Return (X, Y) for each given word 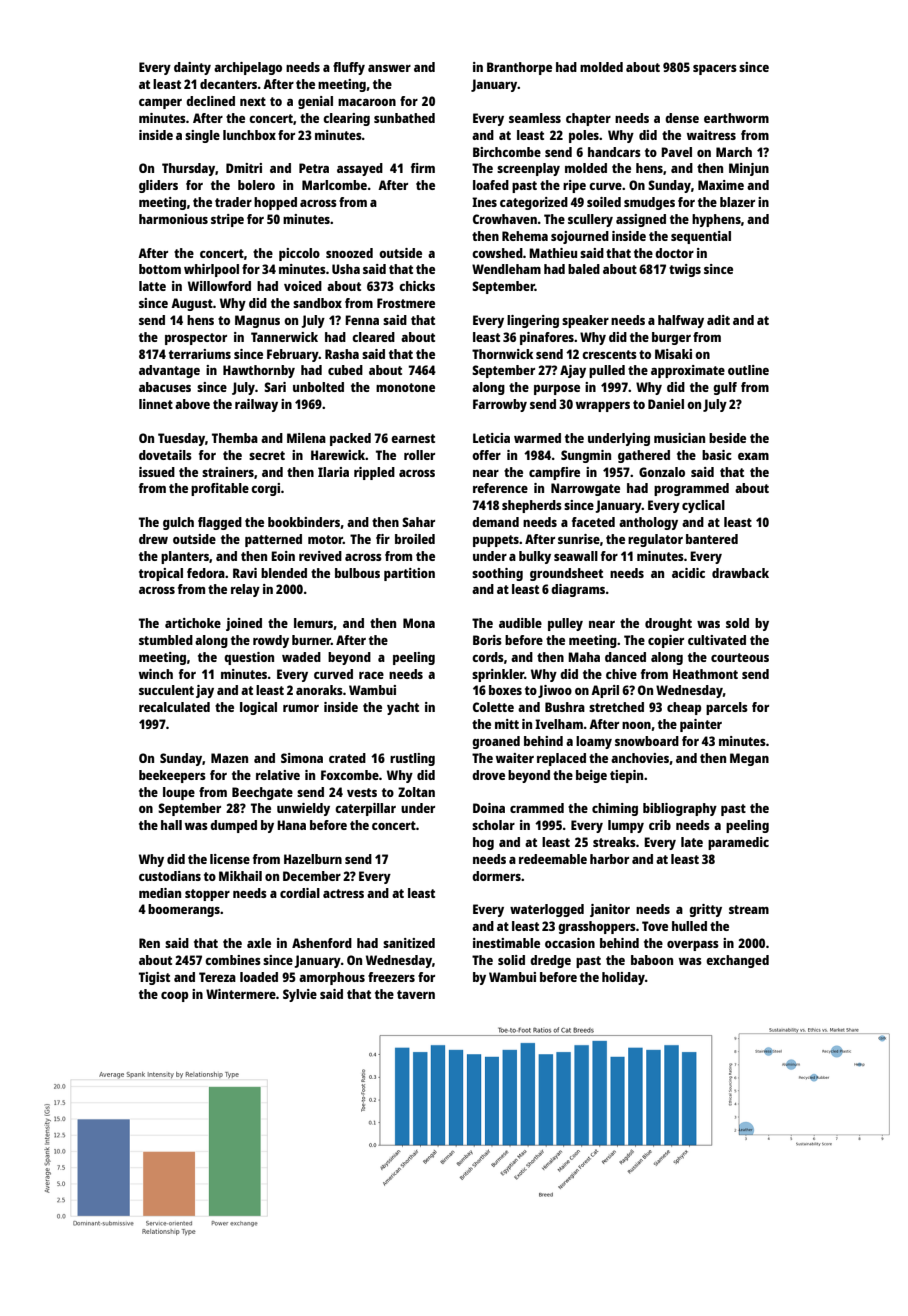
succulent (166, 690)
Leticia (491, 438)
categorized (534, 203)
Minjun (749, 169)
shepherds (532, 506)
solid (511, 960)
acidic (688, 573)
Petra (314, 168)
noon (636, 725)
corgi (265, 489)
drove (488, 775)
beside (727, 438)
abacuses (165, 387)
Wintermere (241, 994)
